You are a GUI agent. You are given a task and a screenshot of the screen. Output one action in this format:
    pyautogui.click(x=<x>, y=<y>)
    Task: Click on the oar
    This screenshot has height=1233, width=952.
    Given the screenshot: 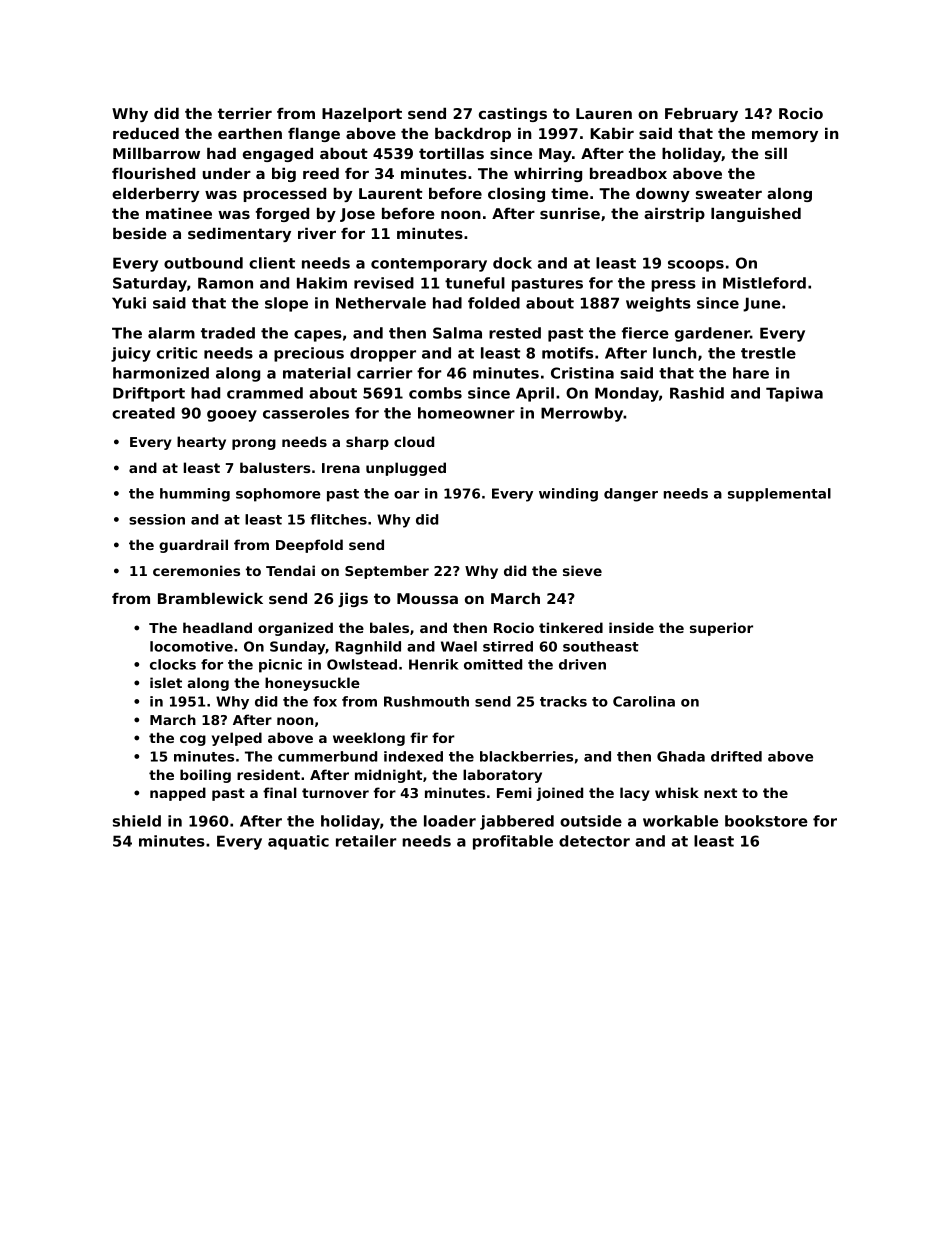 What is the action you would take?
    pyautogui.click(x=406, y=495)
